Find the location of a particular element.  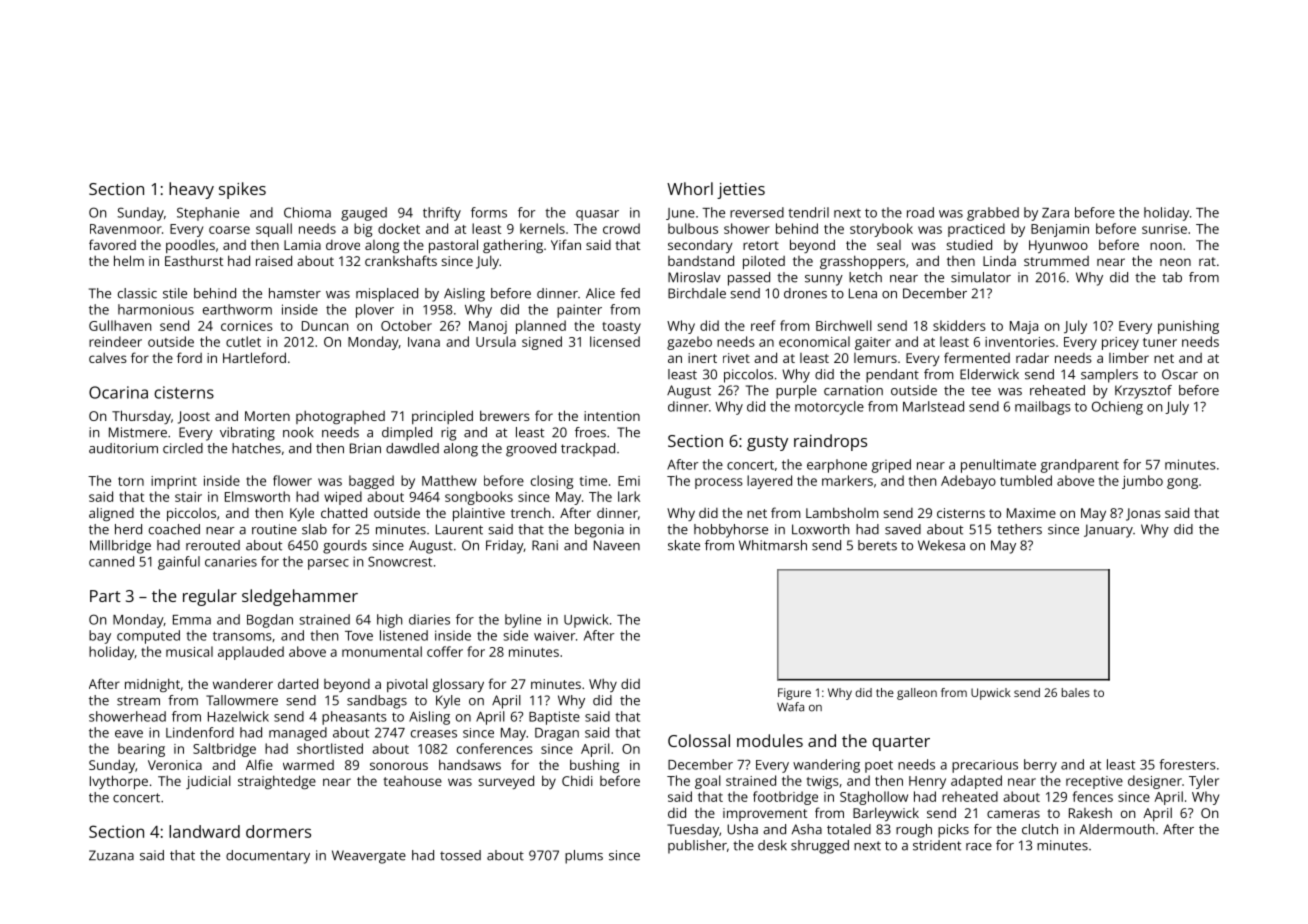

darted is located at coordinates (298, 683).
